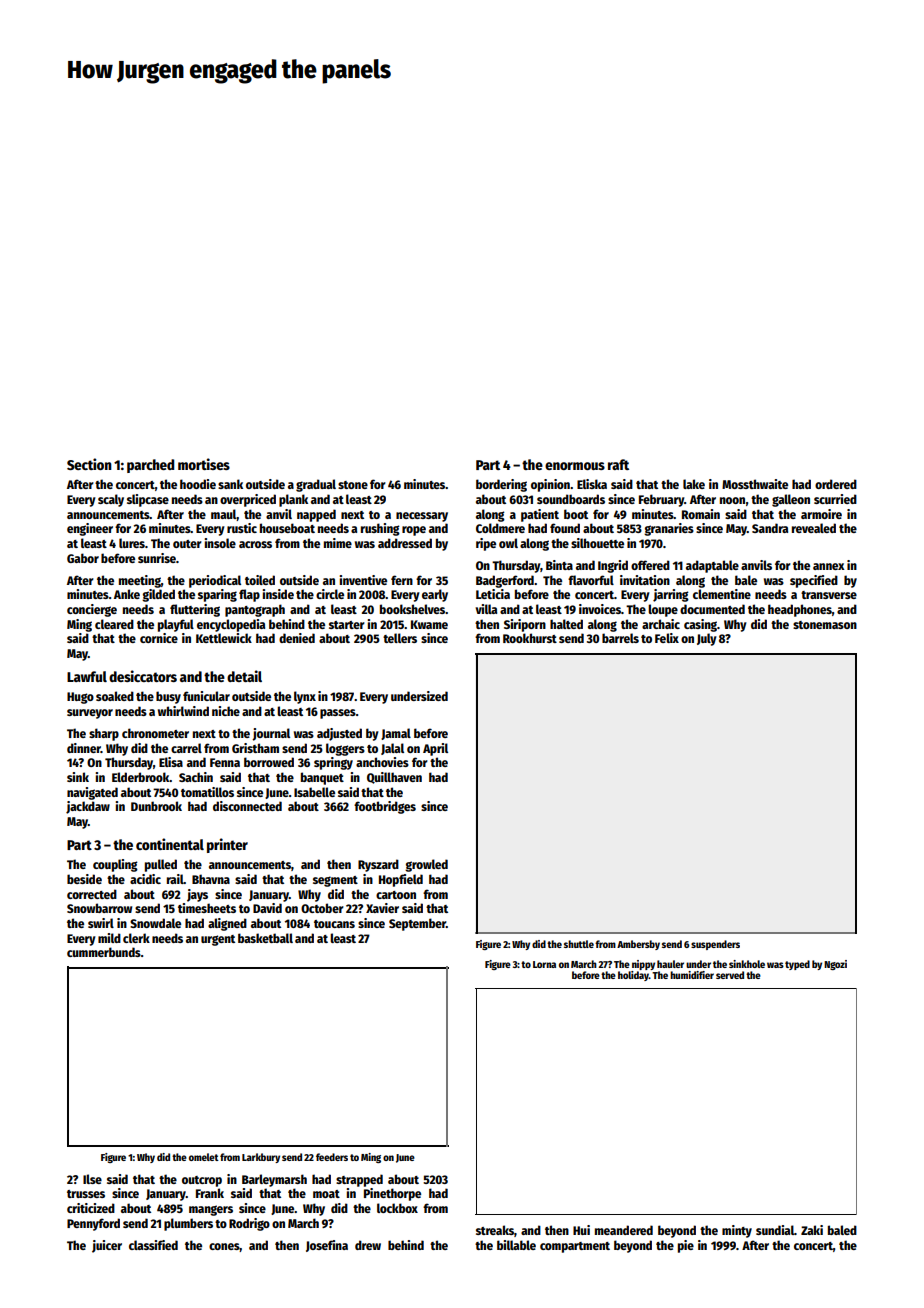 This image has height=1308, width=924. I want to click on meandered, so click(624, 1230).
